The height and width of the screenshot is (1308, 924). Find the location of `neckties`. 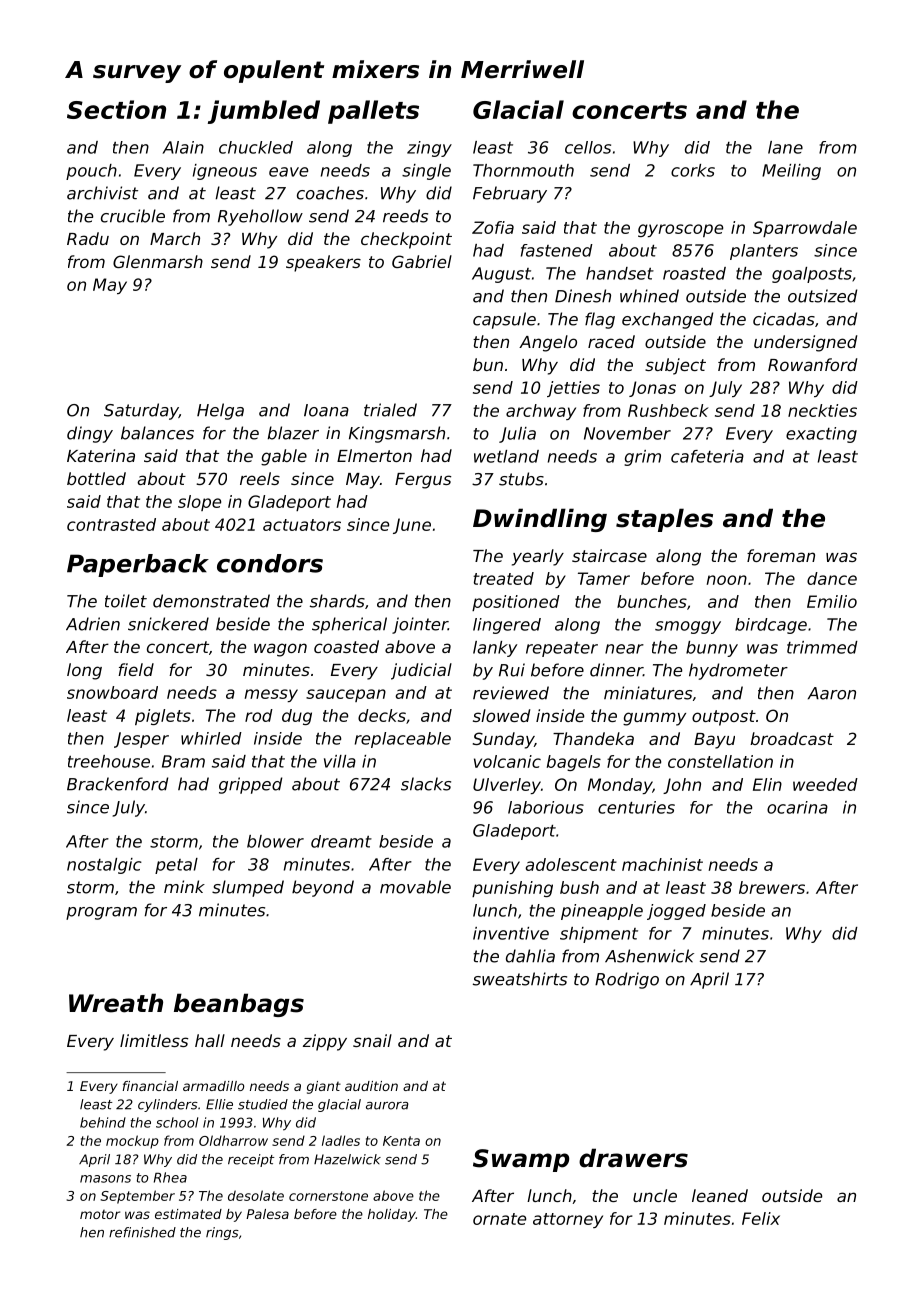

neckties is located at coordinates (822, 410).
